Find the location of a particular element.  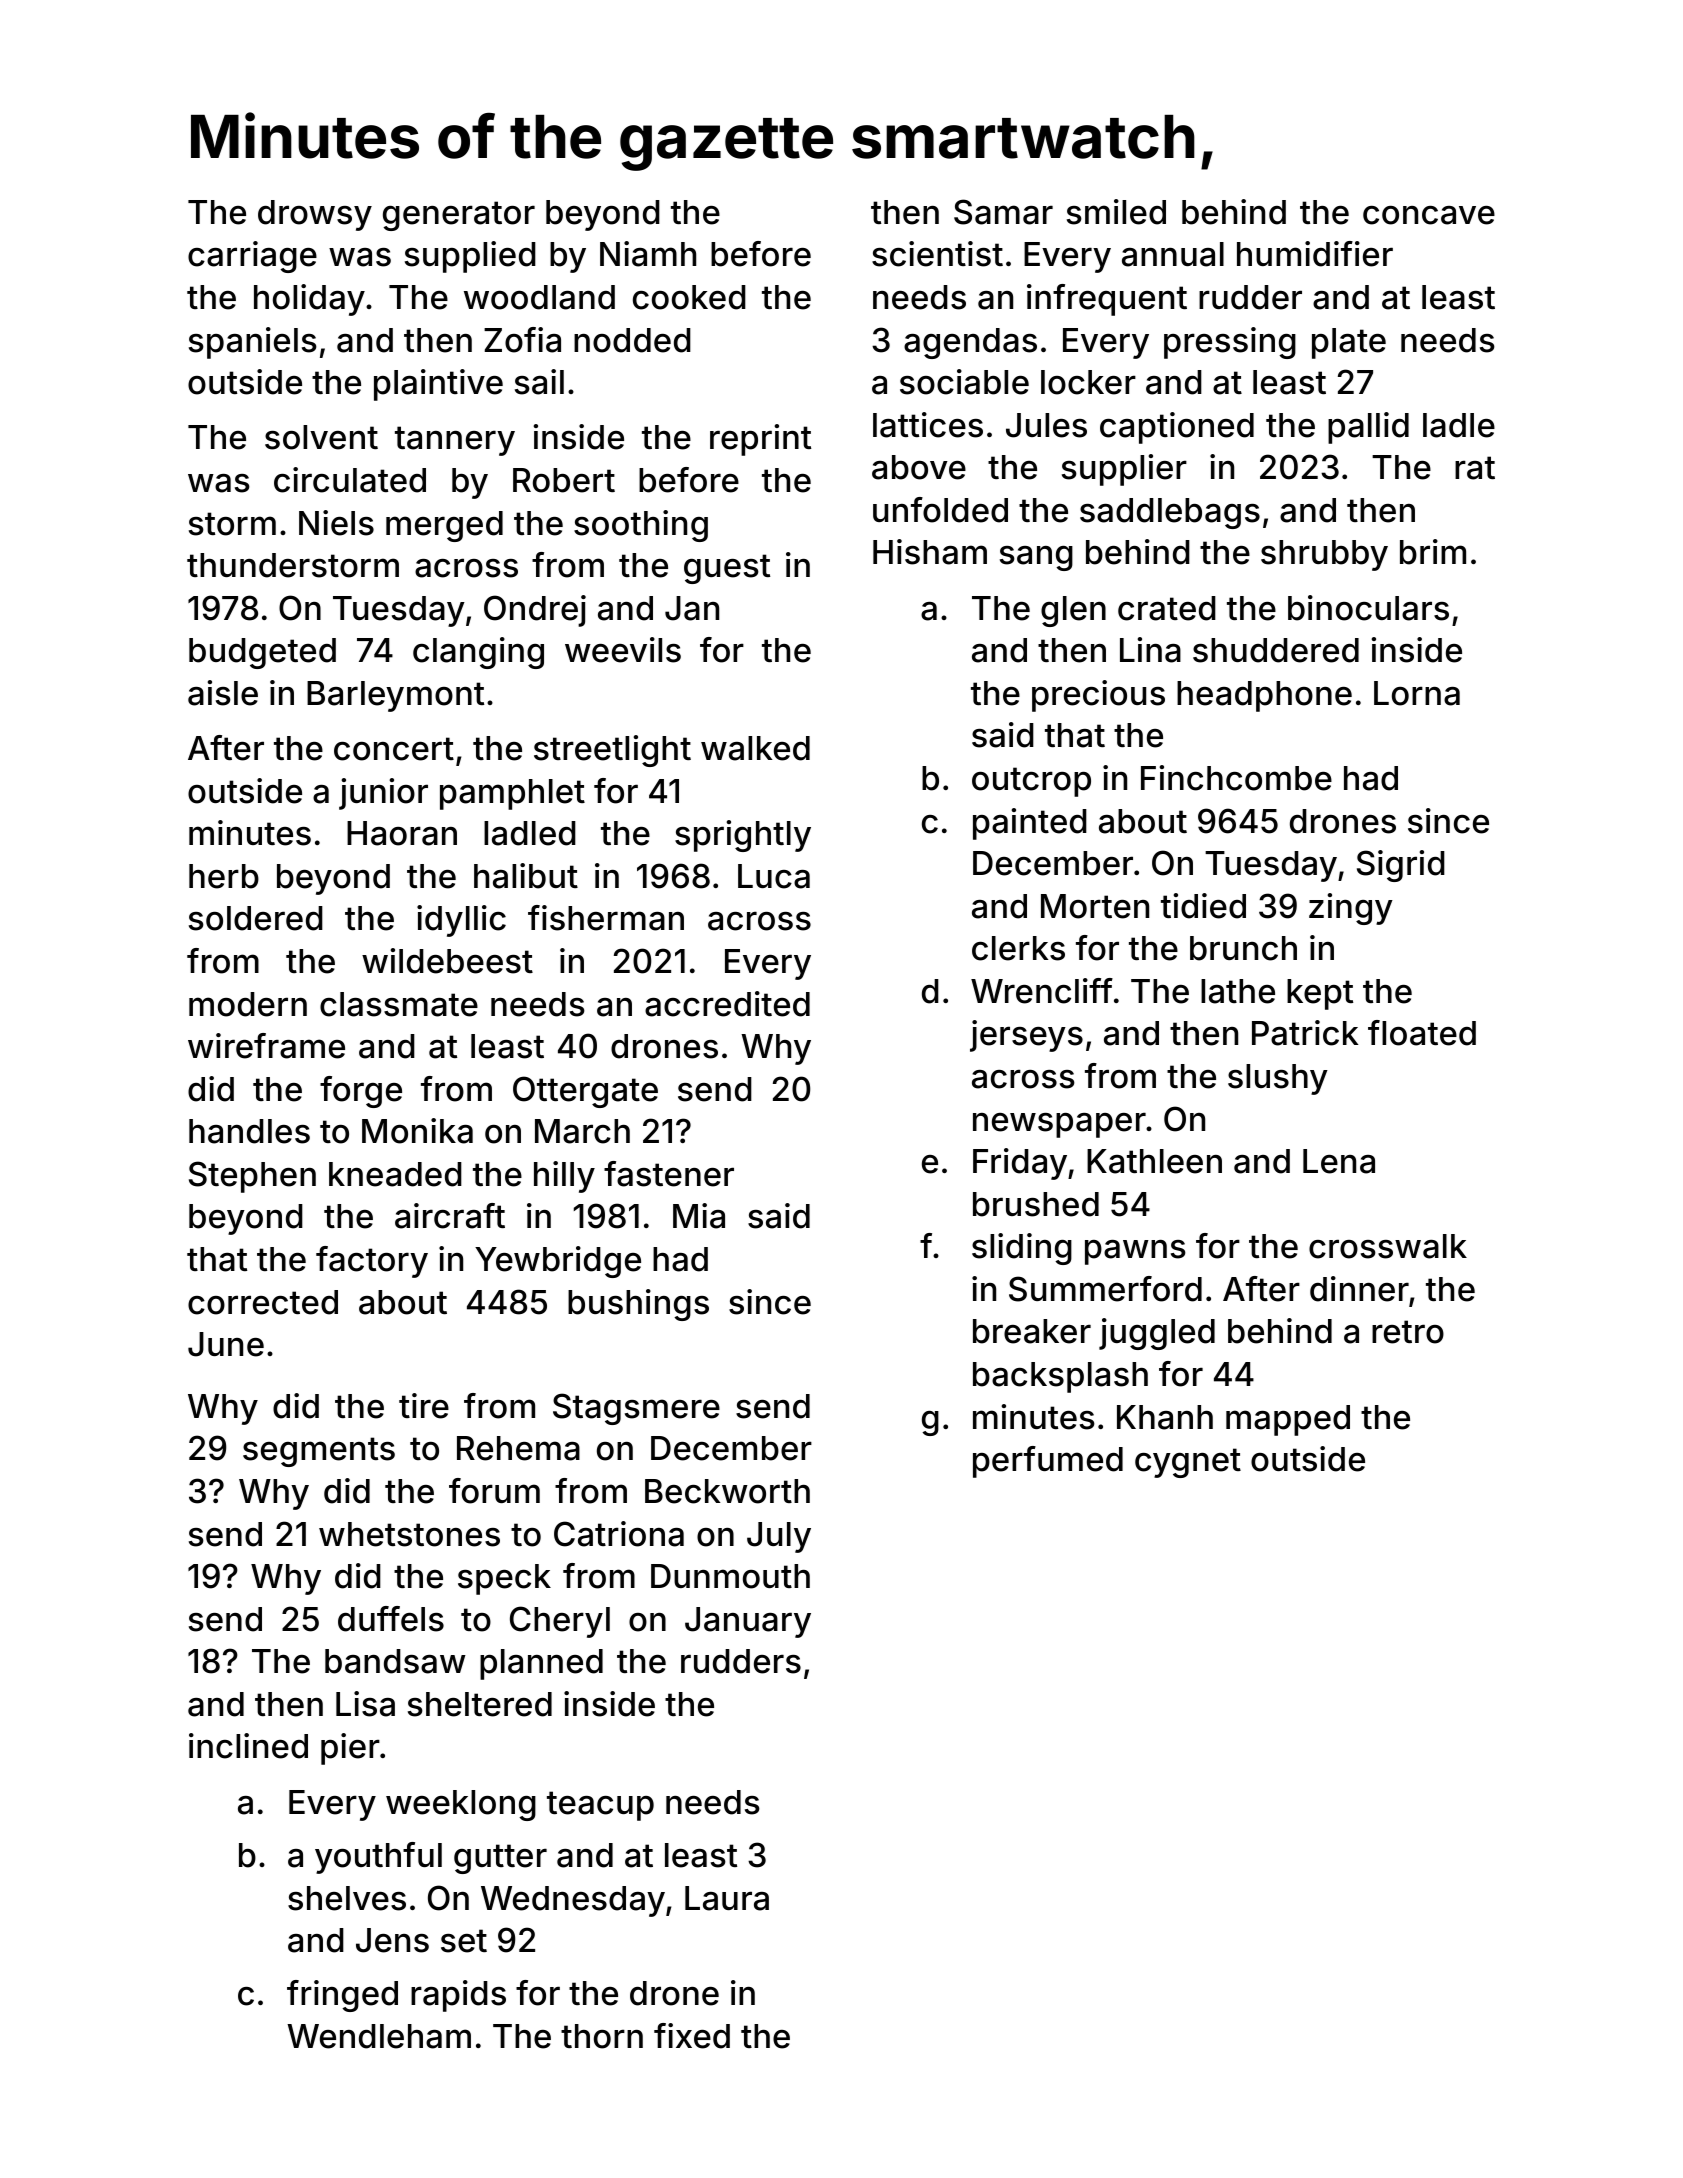

clerks is located at coordinates (1018, 948).
